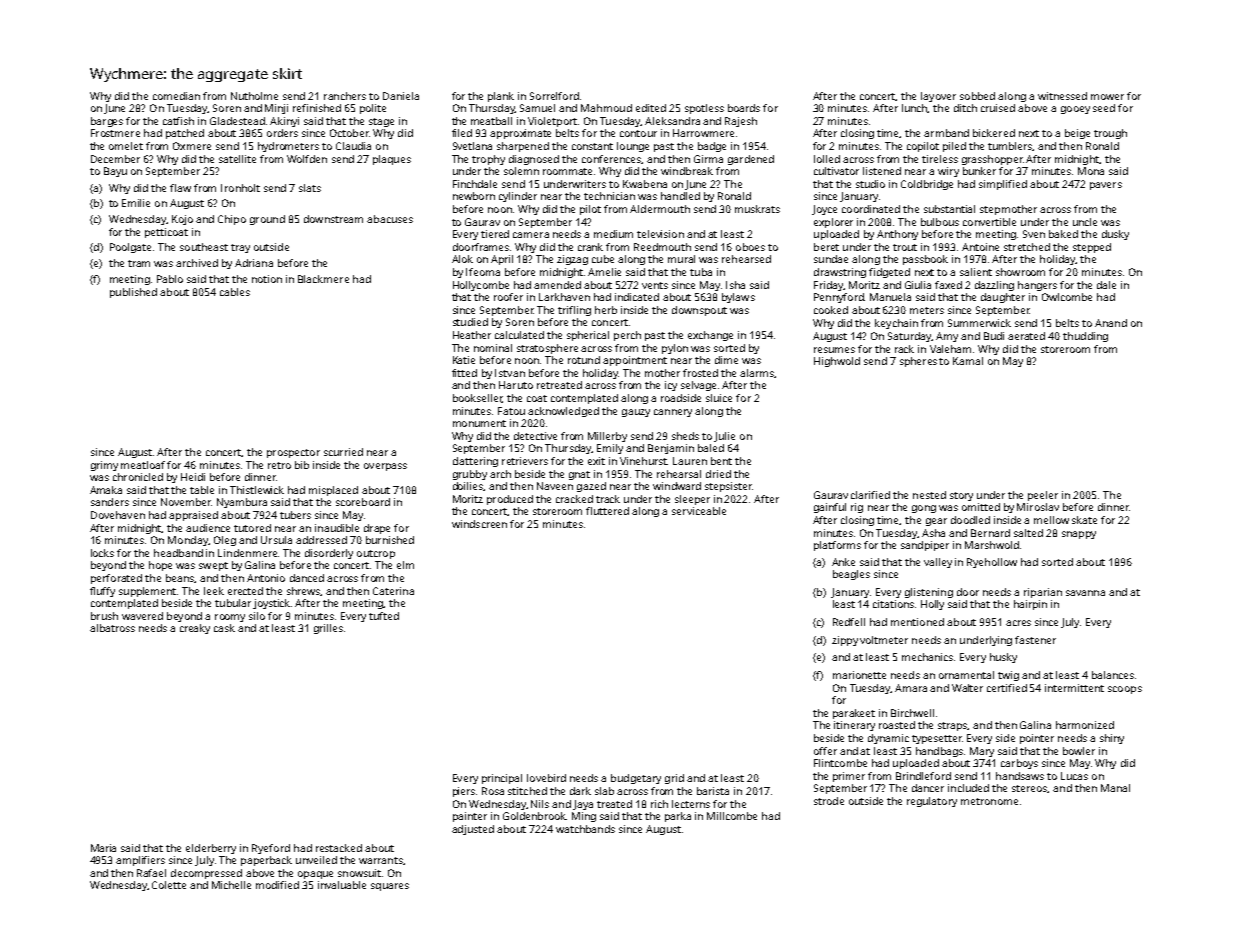 This screenshot has width=1233, height=952. I want to click on layover, so click(938, 97).
